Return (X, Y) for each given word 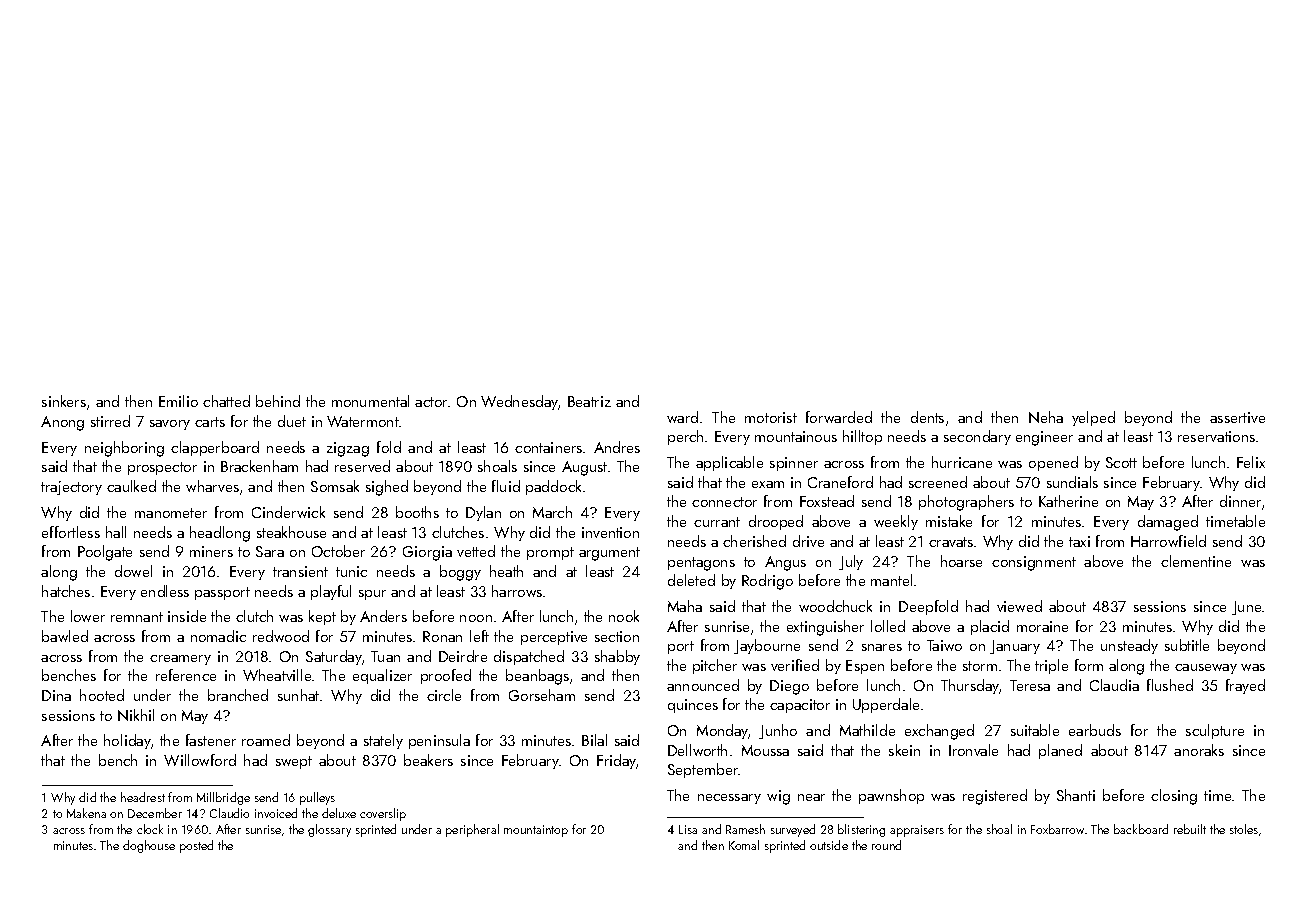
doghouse (149, 846)
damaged (1168, 523)
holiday (127, 741)
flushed (1170, 685)
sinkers (64, 401)
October (338, 551)
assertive (1237, 417)
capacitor (800, 706)
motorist (771, 417)
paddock (553, 487)
